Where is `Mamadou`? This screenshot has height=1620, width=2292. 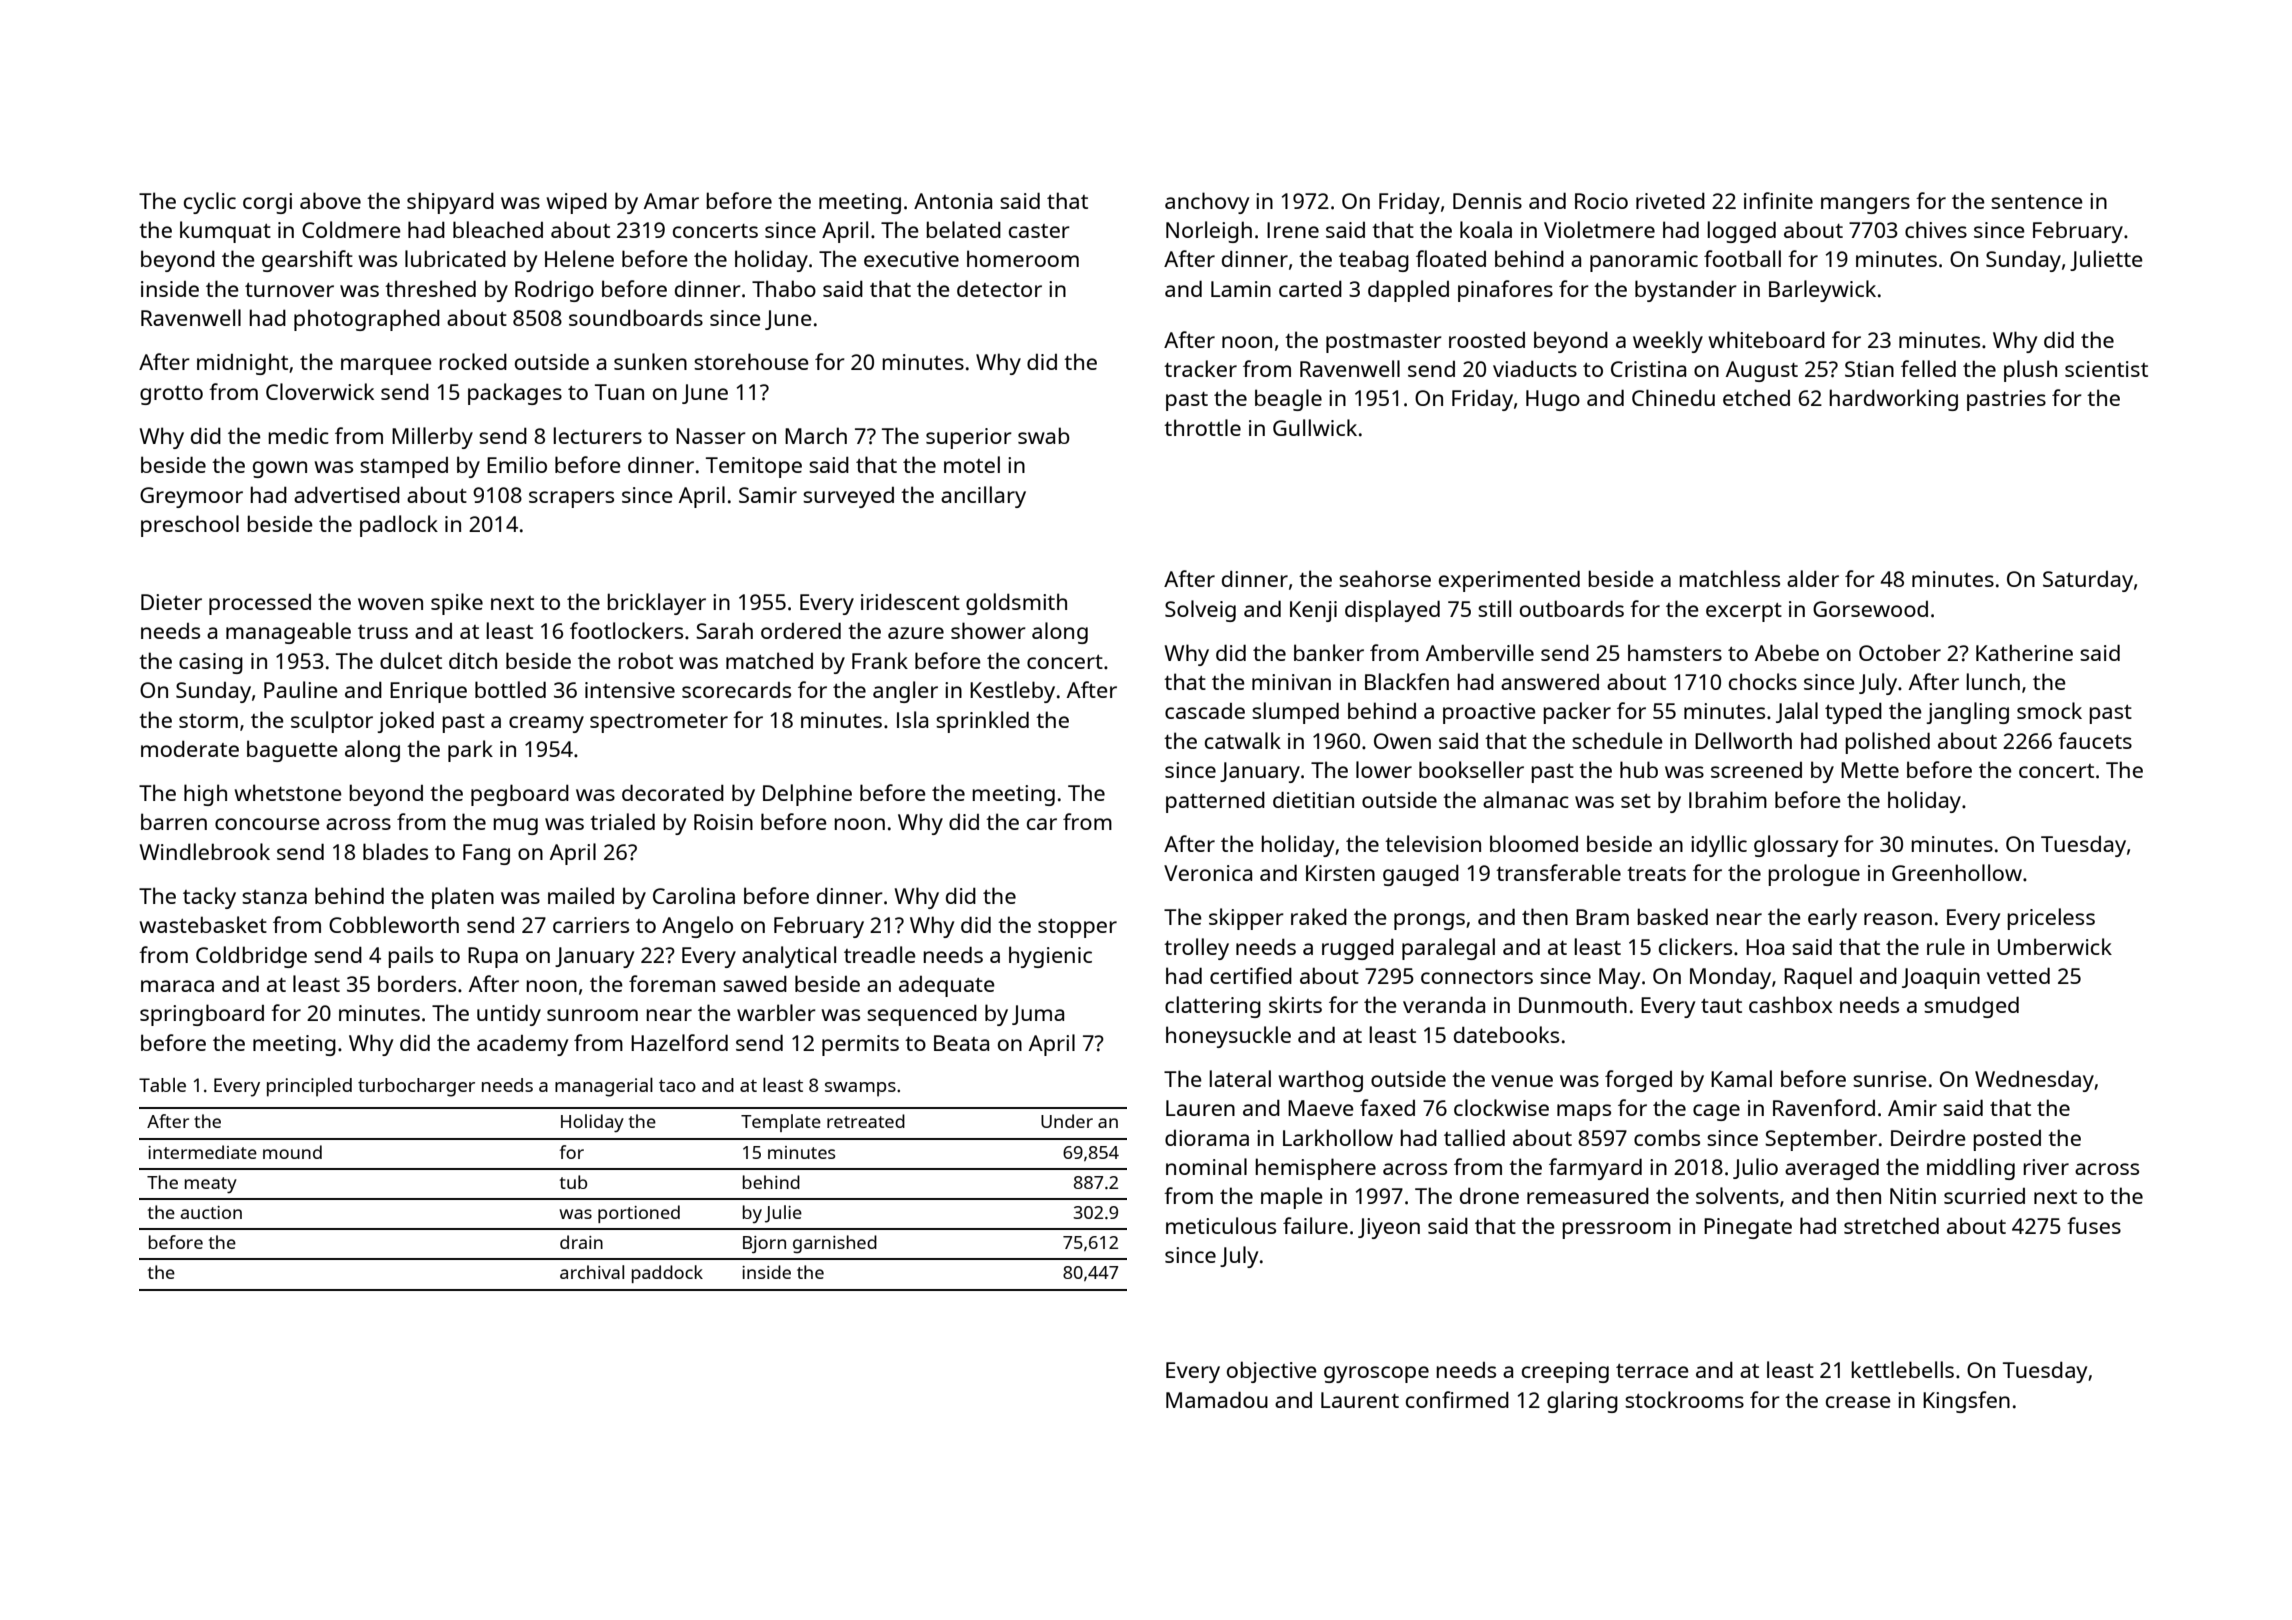
Mamadou is located at coordinates (1217, 1399).
